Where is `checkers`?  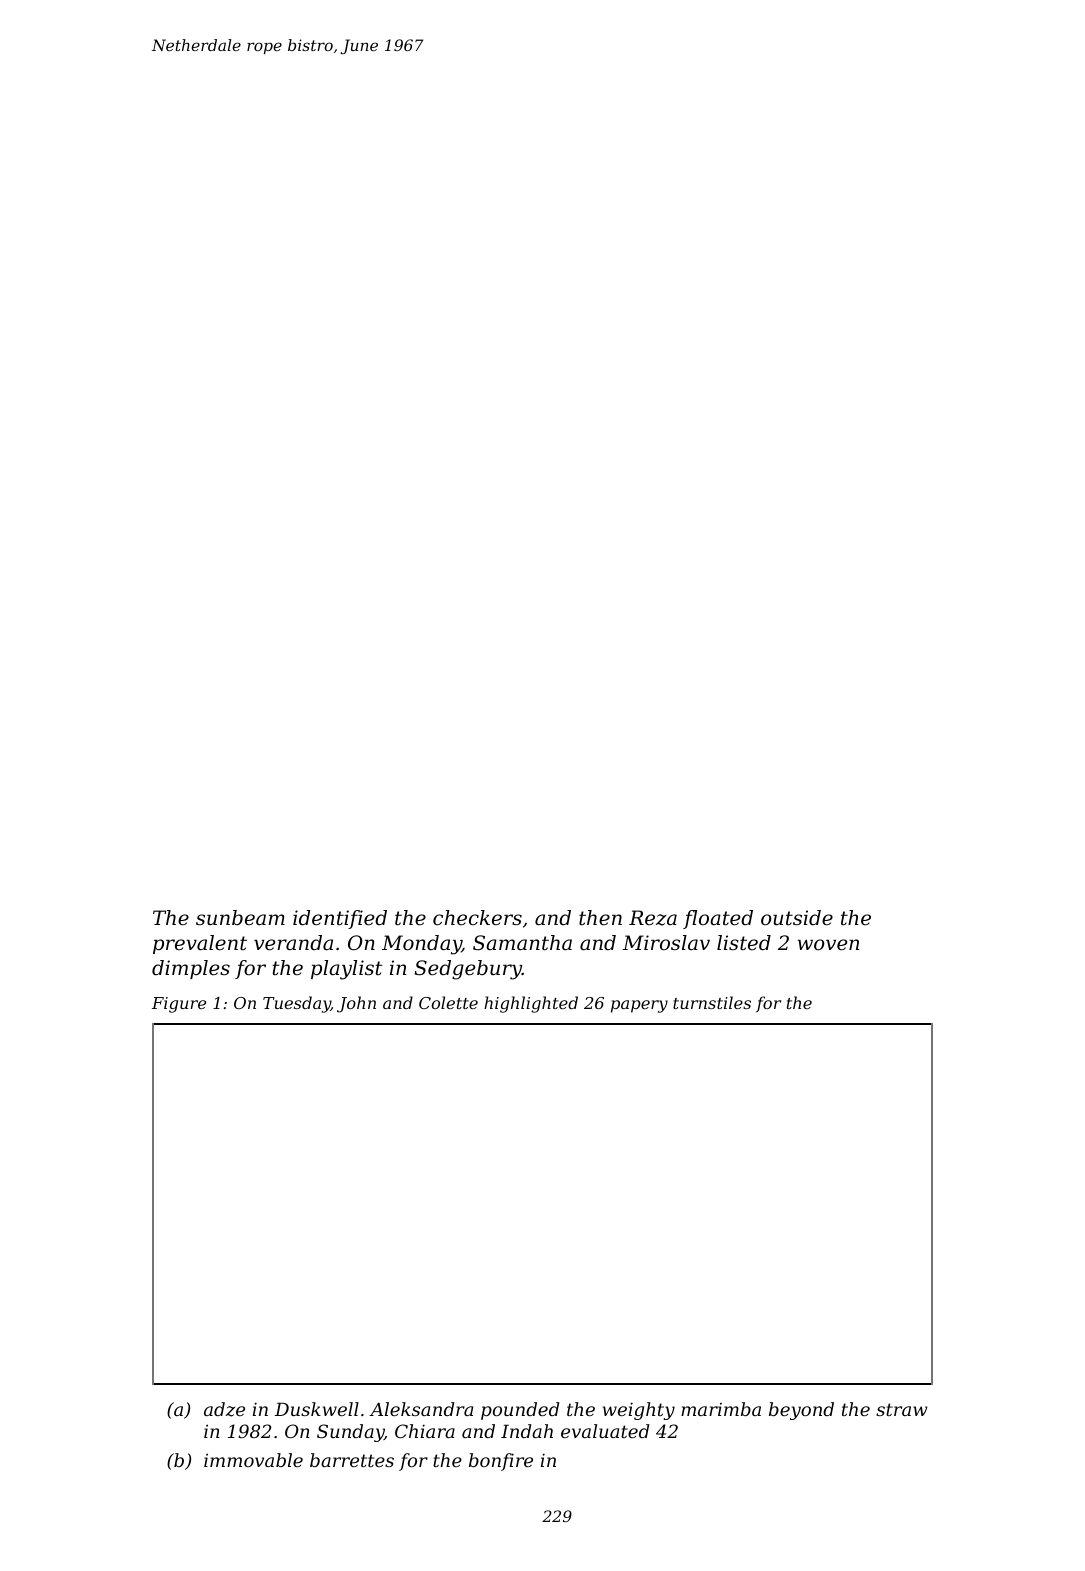
checkers is located at coordinates (477, 918).
